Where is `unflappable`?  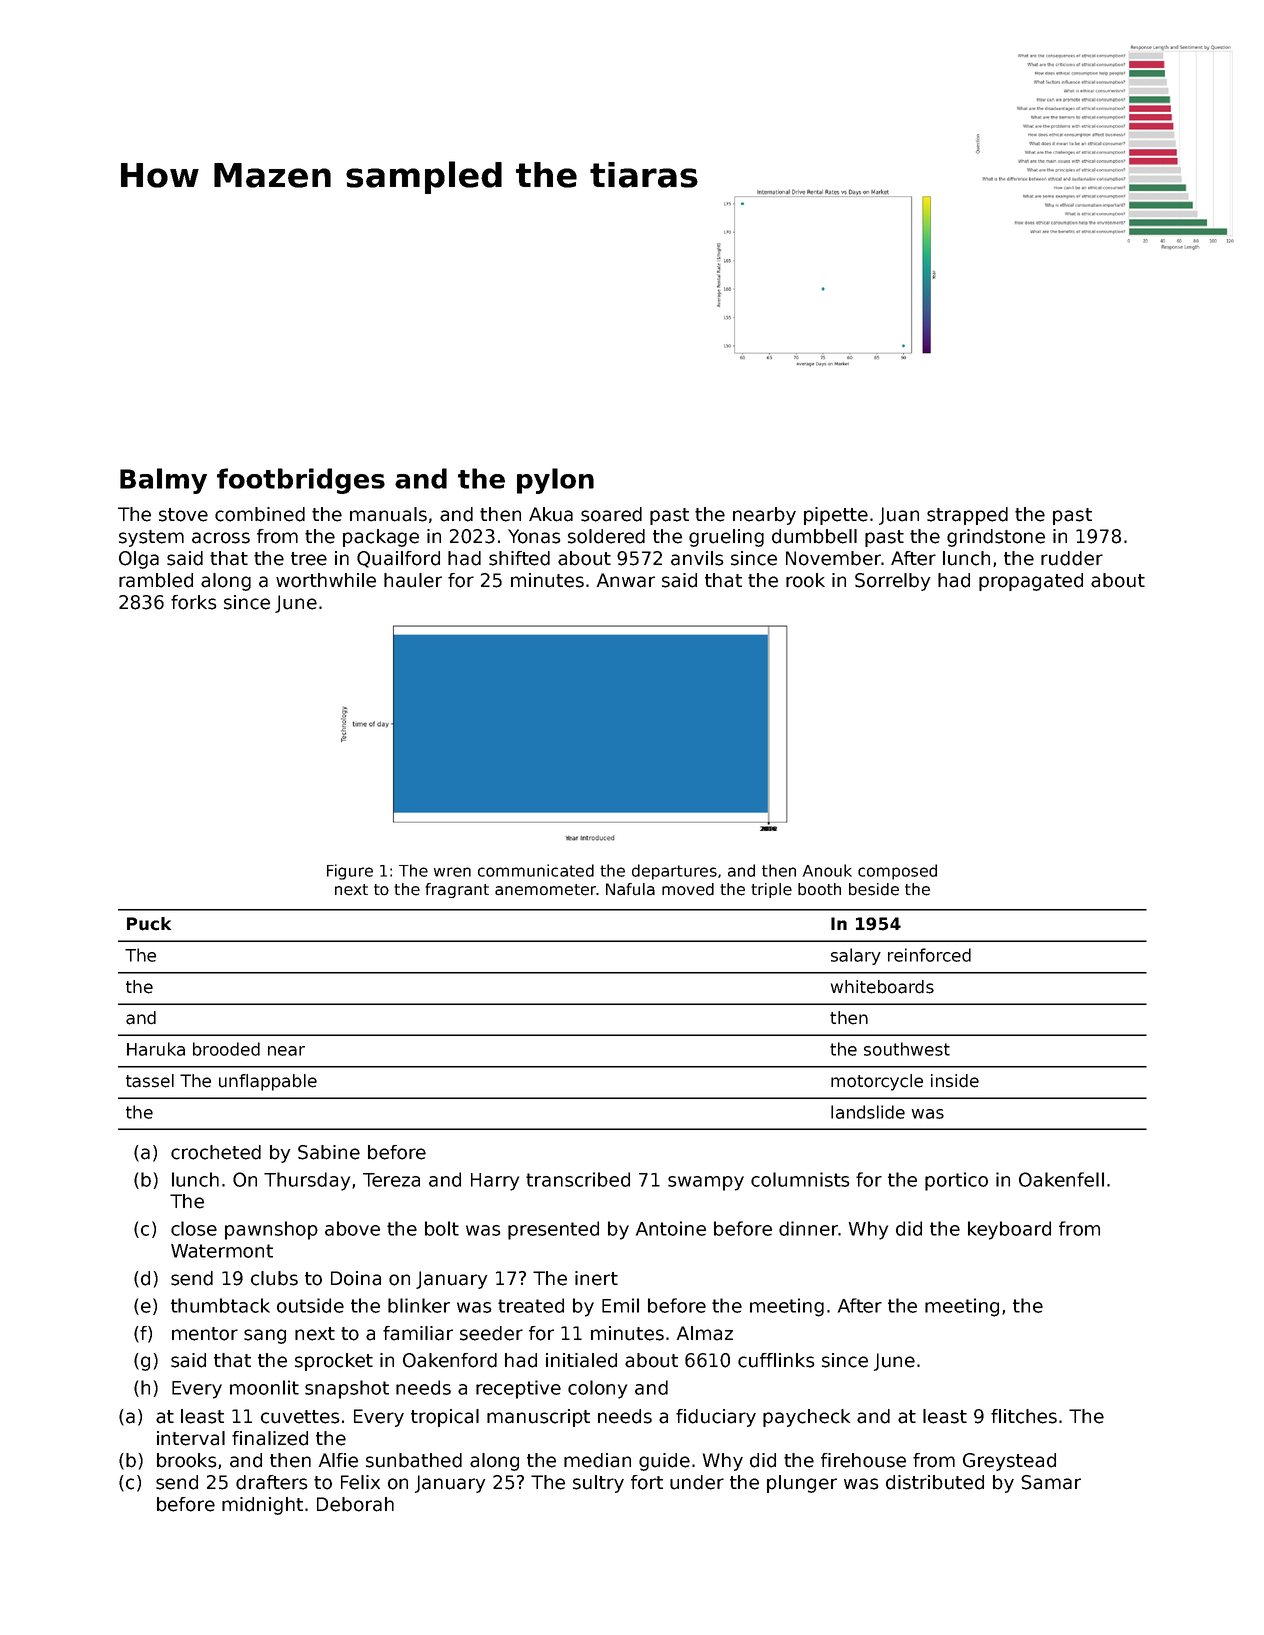 unflappable is located at coordinates (268, 1082).
